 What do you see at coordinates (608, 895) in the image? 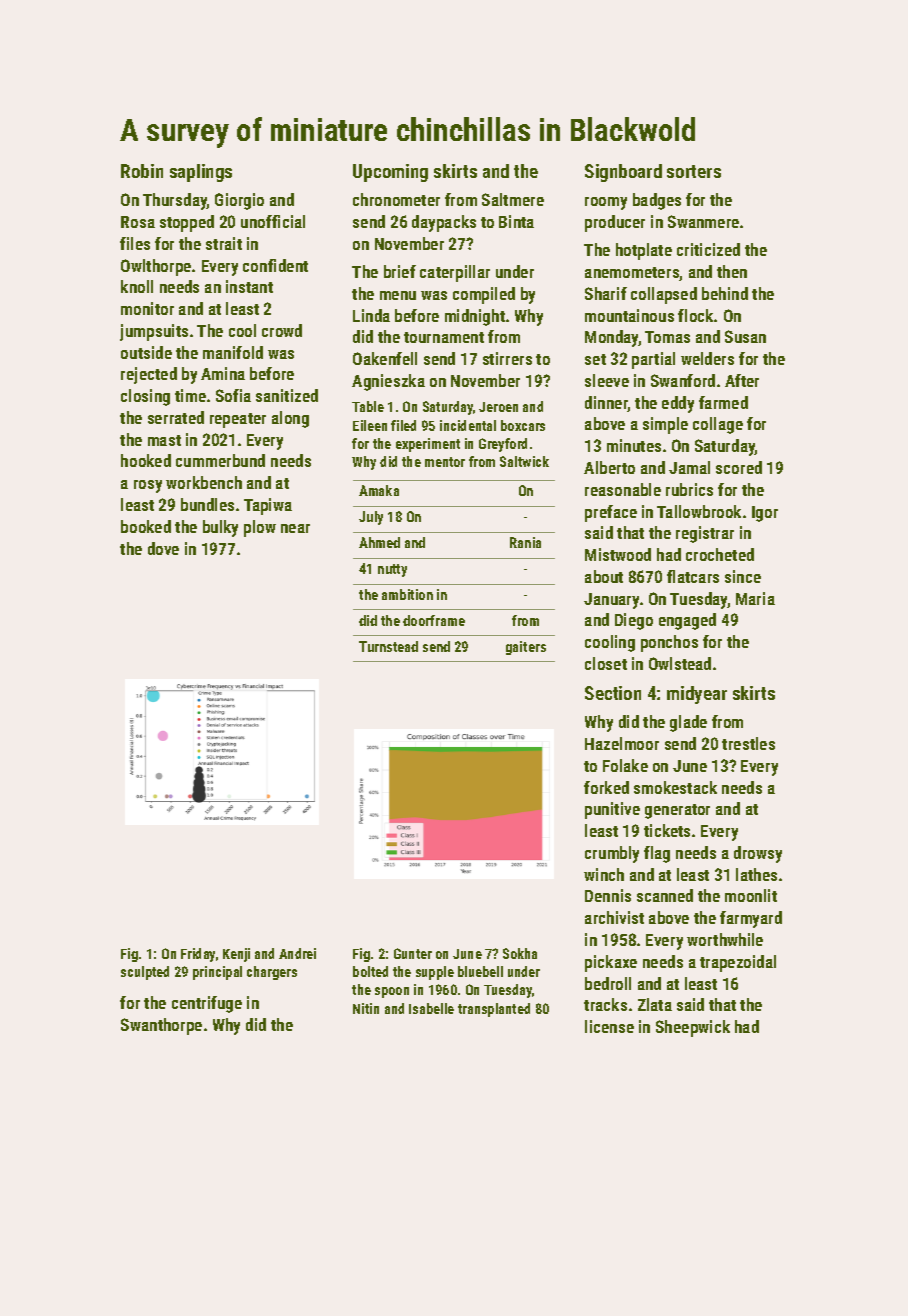
I see `Dennis` at bounding box center [608, 895].
